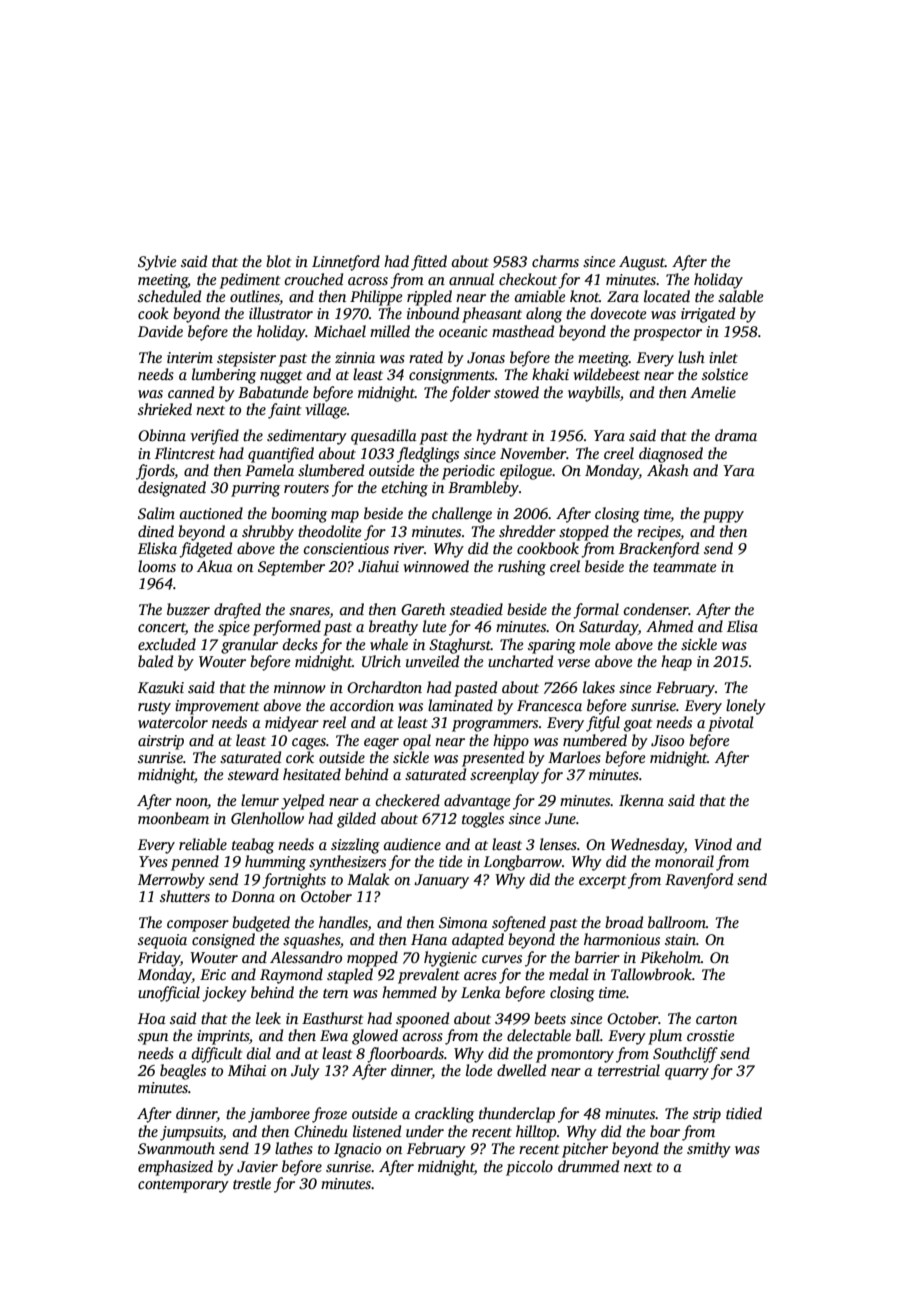 The width and height of the screenshot is (908, 1316). Describe the element at coordinates (709, 1150) in the screenshot. I see `smithy` at that location.
